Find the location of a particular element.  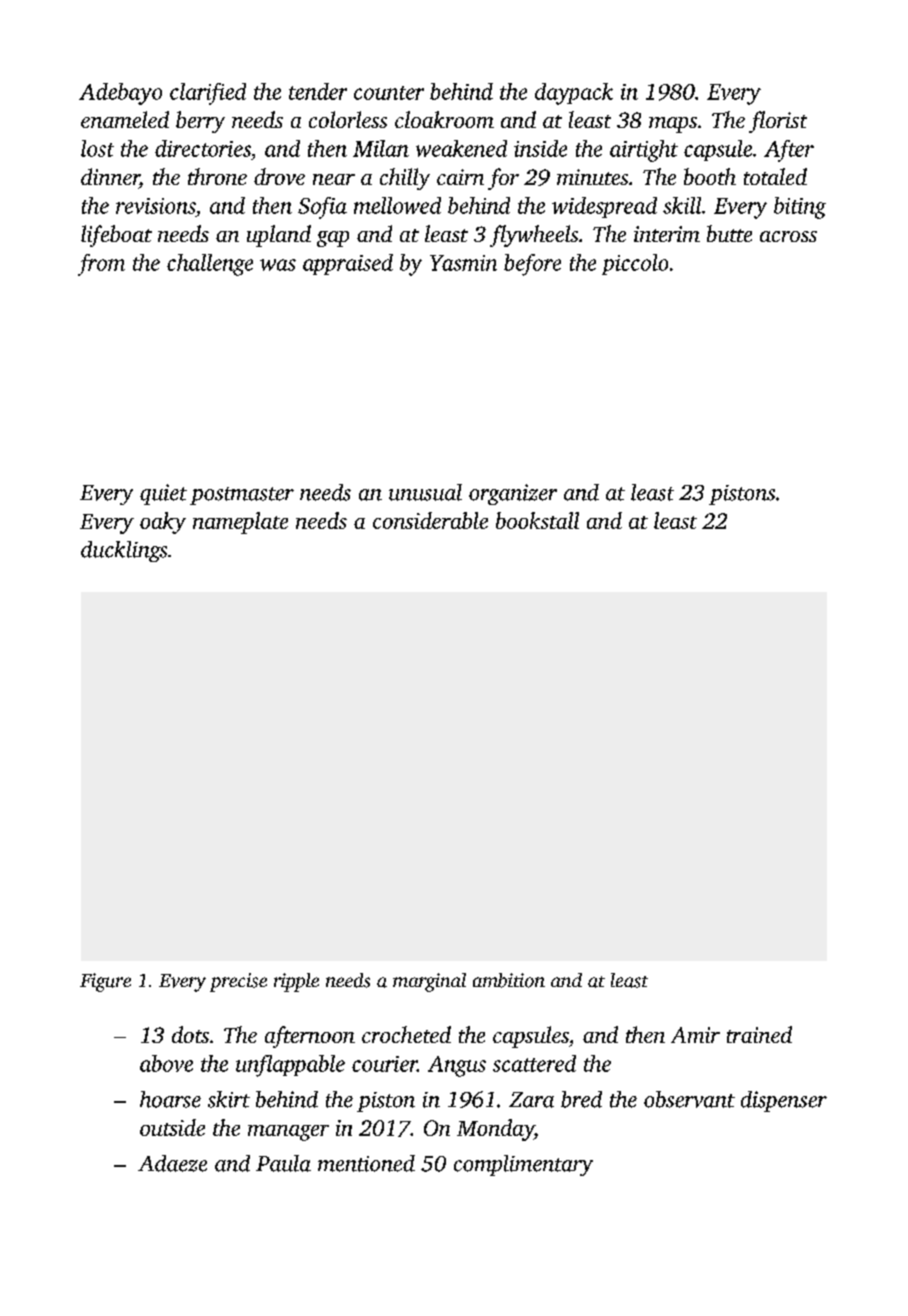

bookstall is located at coordinates (537, 520).
